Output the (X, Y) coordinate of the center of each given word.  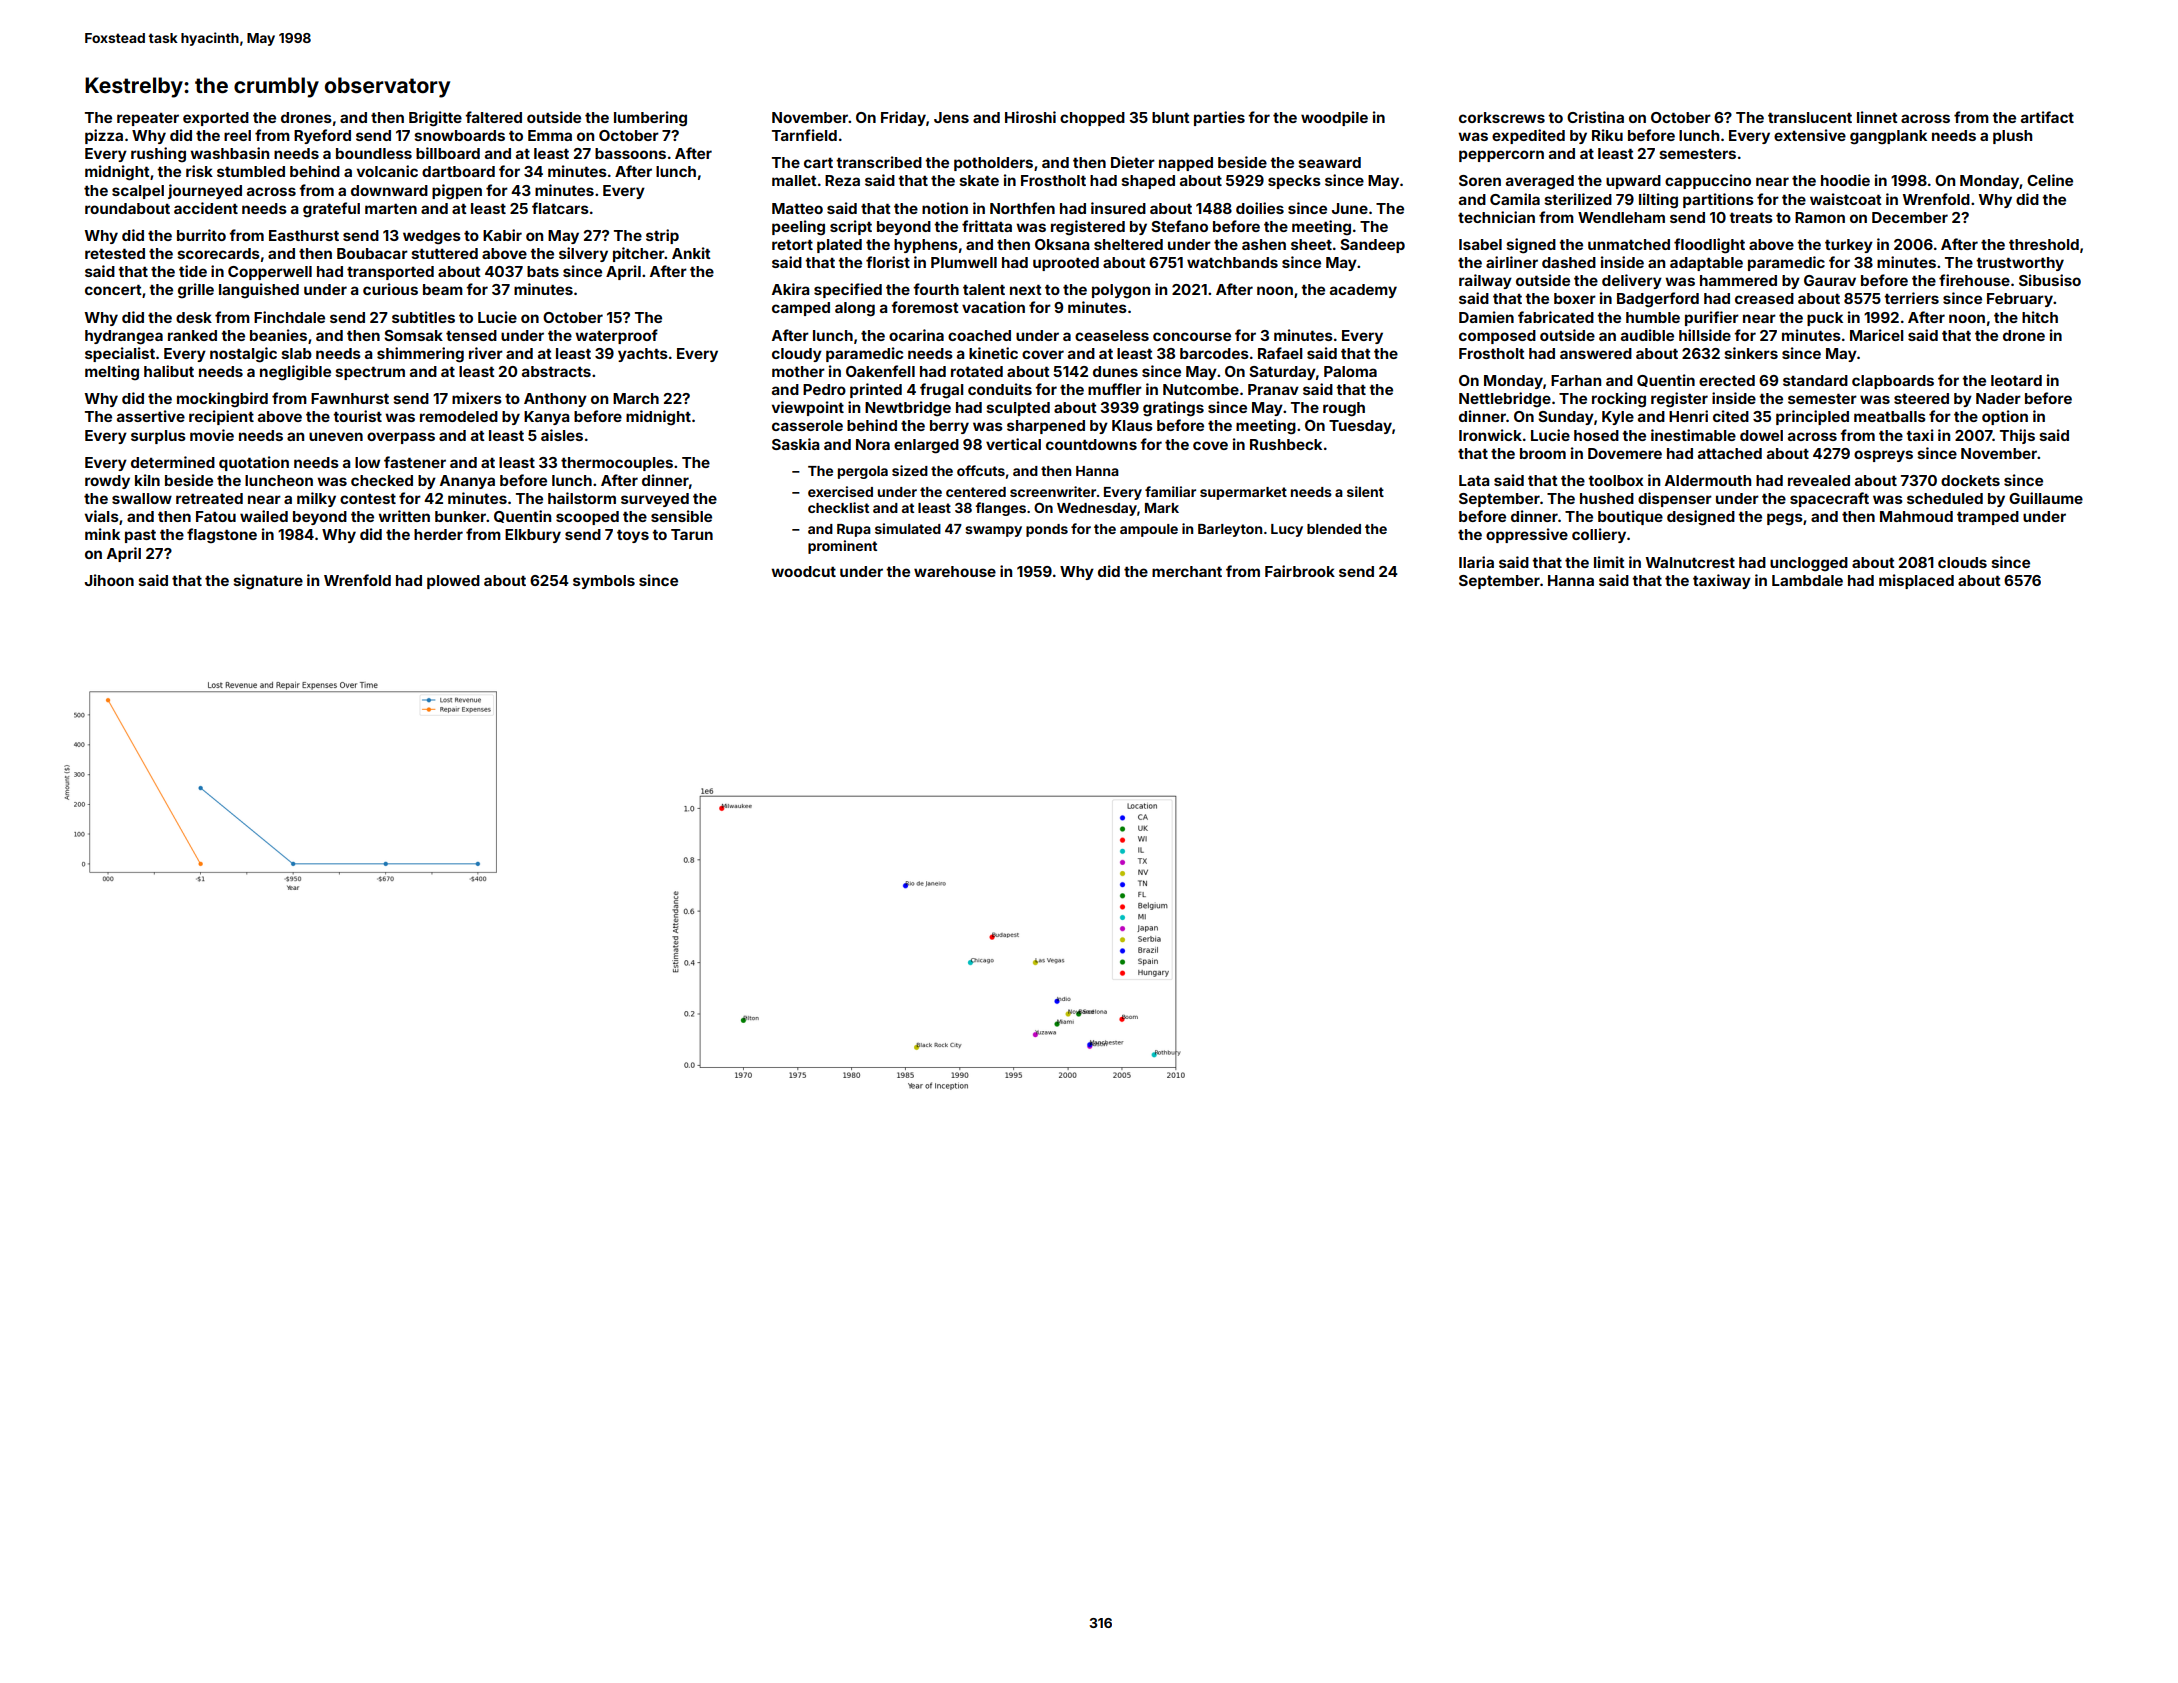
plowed (453, 582)
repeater (148, 119)
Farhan (1576, 380)
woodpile (1334, 118)
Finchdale (289, 317)
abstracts (556, 371)
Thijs (2017, 436)
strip (662, 236)
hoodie (1845, 180)
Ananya (467, 482)
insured (1118, 208)
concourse (1192, 336)
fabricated (1556, 317)
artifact (2047, 117)
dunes (1115, 371)
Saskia (796, 444)
